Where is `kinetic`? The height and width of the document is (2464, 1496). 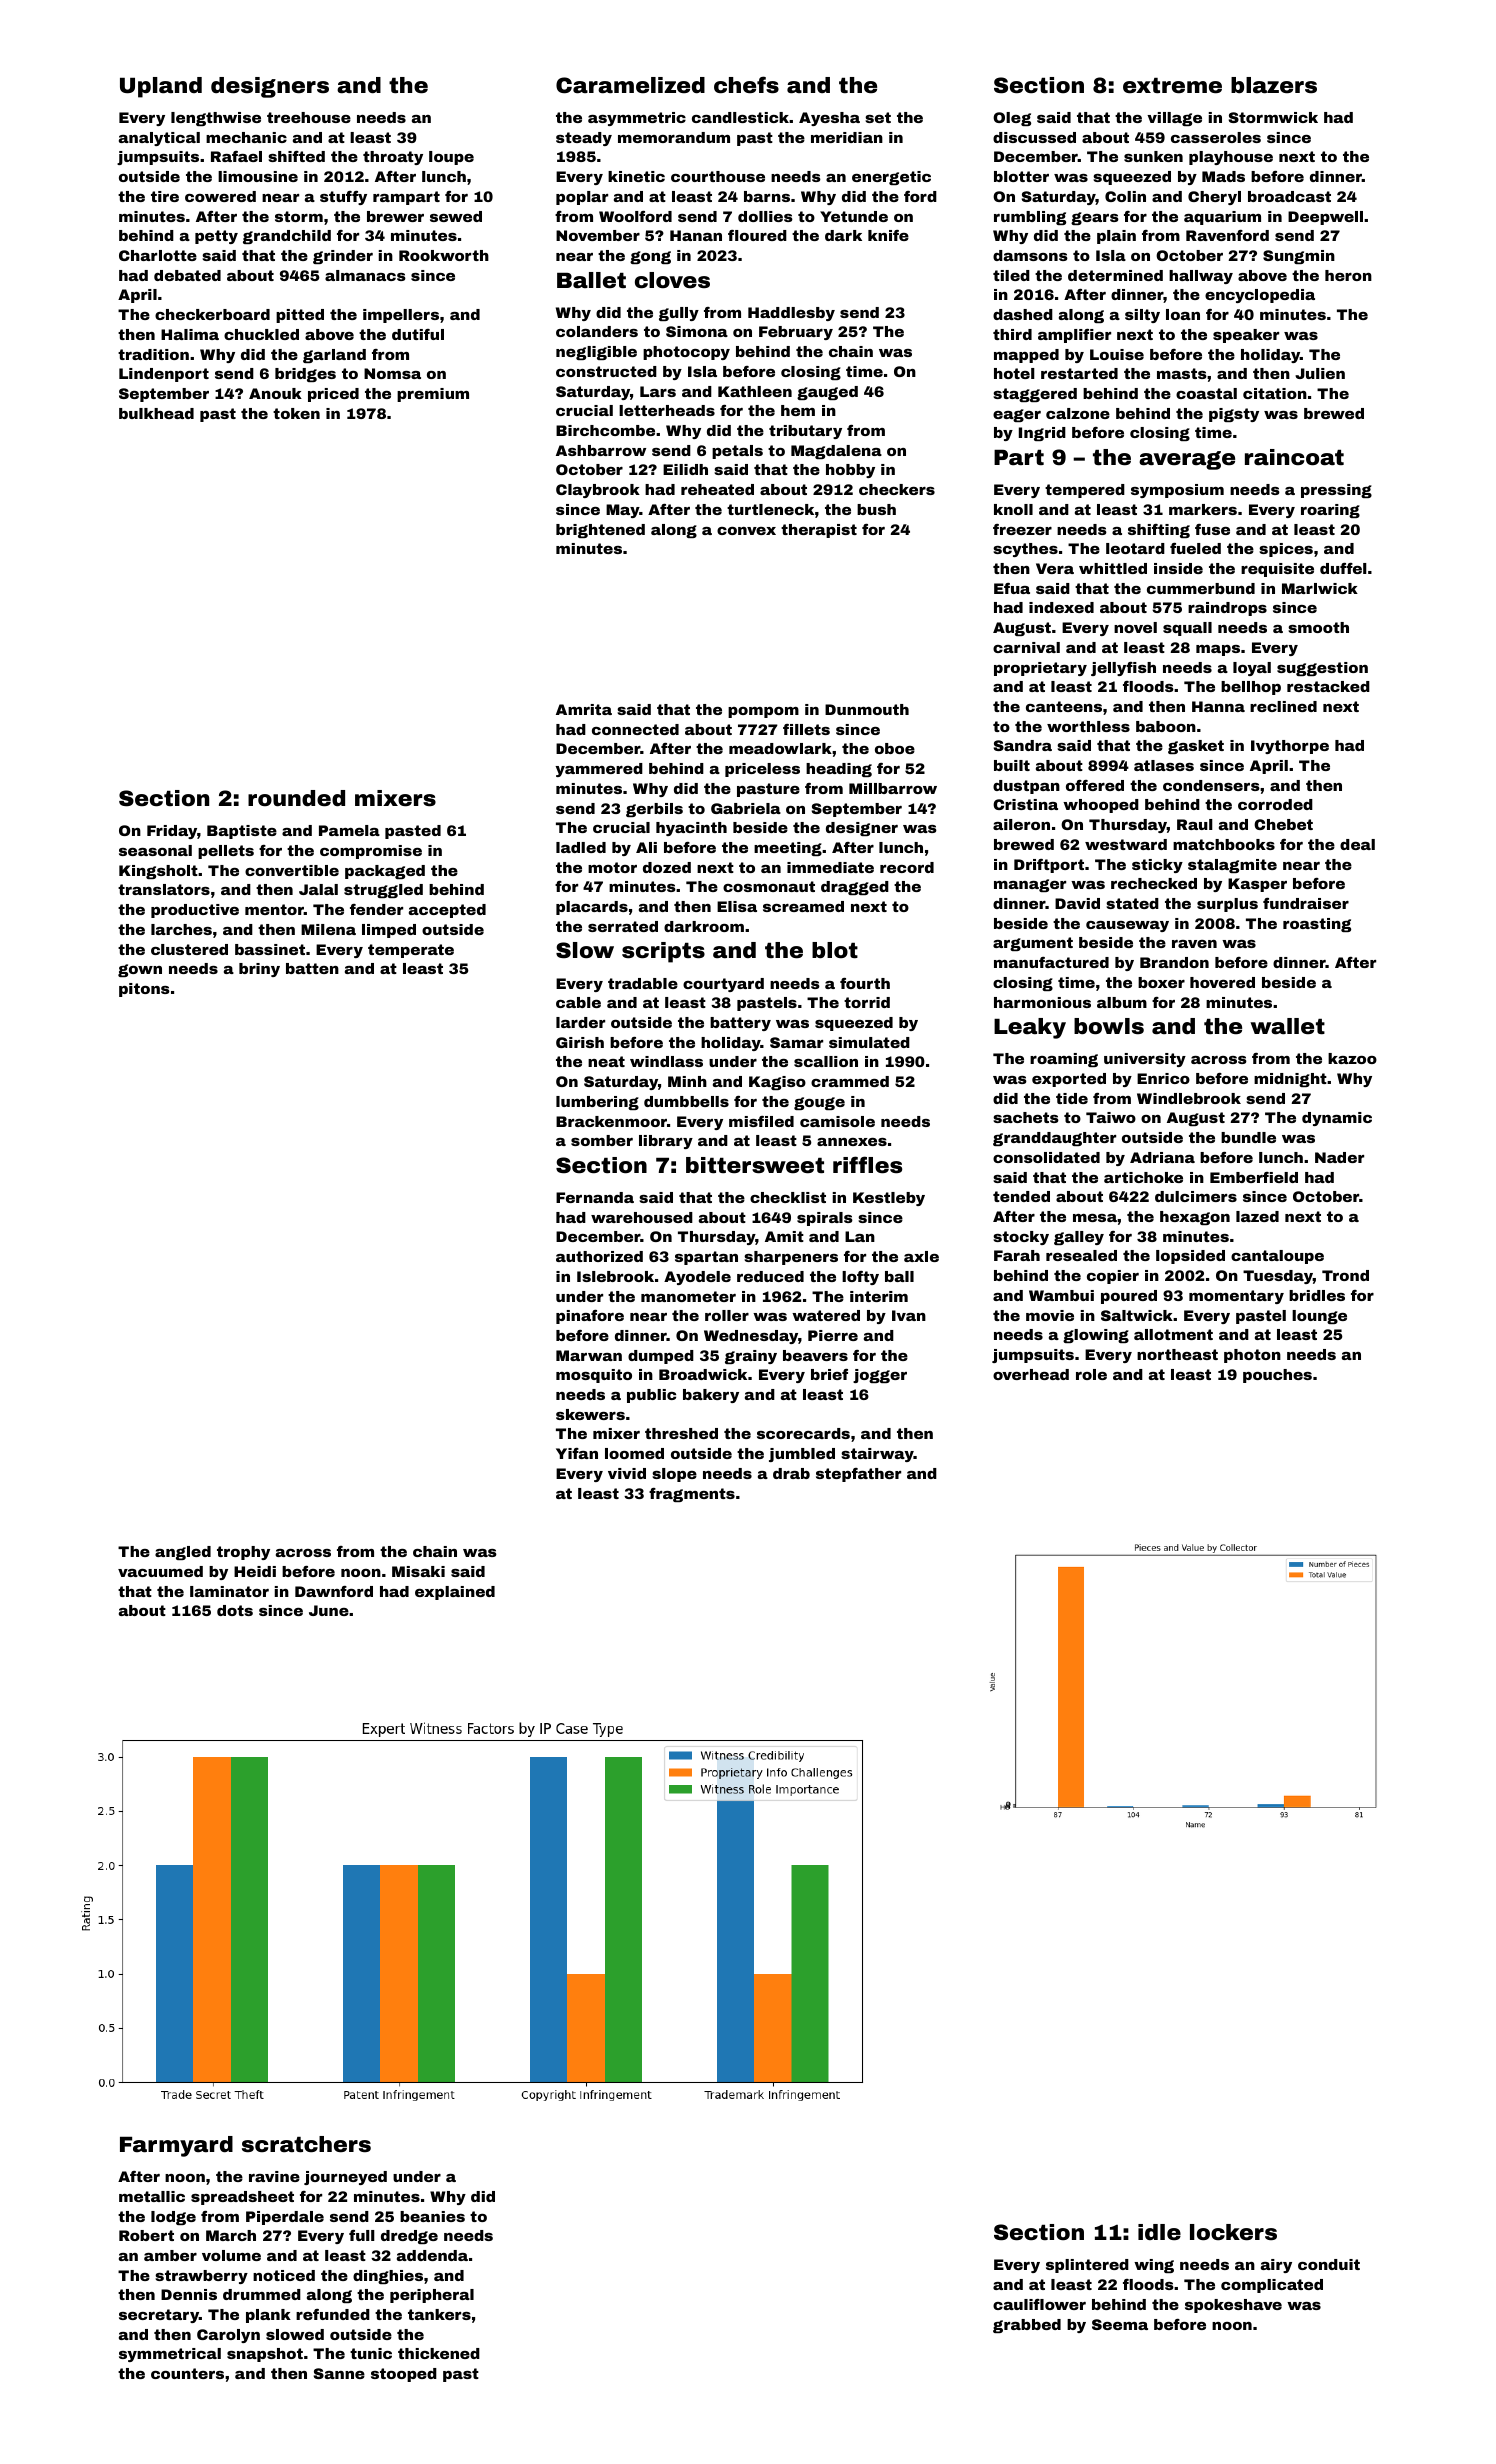 kinetic is located at coordinates (636, 176).
